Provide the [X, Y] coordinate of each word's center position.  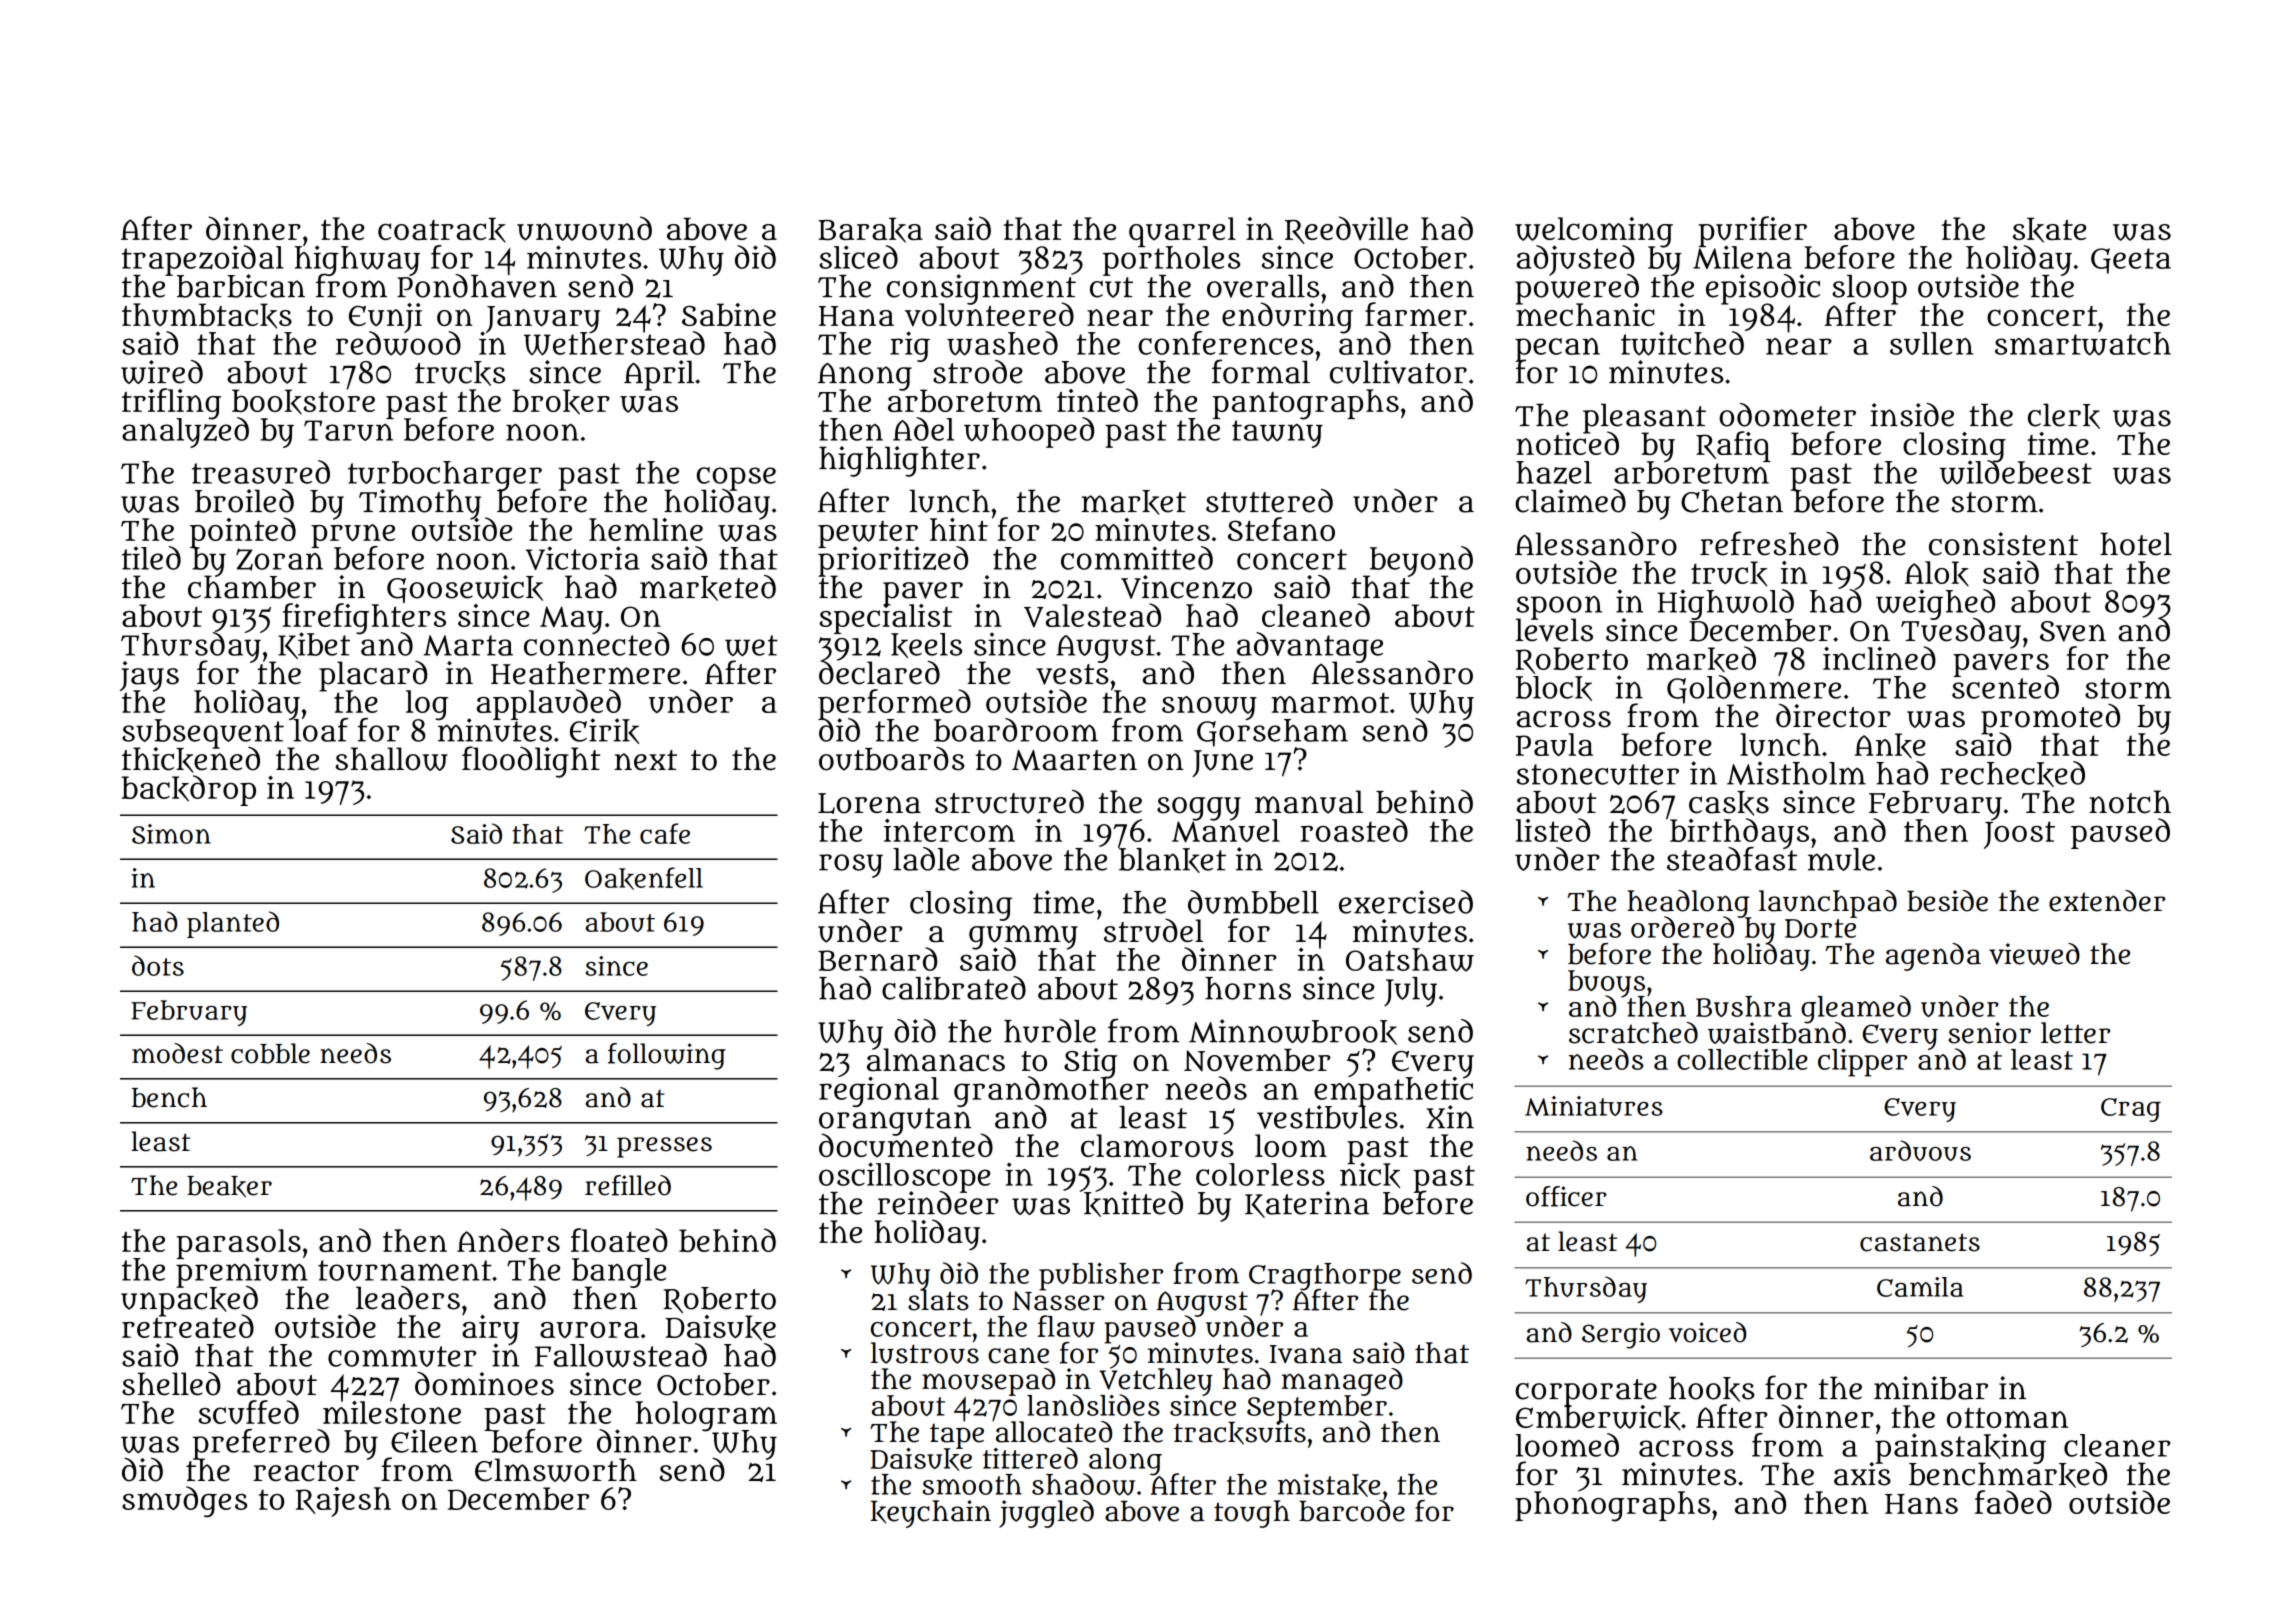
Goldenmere [1754, 690]
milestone [392, 1412]
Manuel [1226, 831]
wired [162, 372]
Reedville [1346, 230]
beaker [229, 1187]
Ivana [1306, 1354]
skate [2049, 230]
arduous [1920, 1150]
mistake [1329, 1485]
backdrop [189, 790]
